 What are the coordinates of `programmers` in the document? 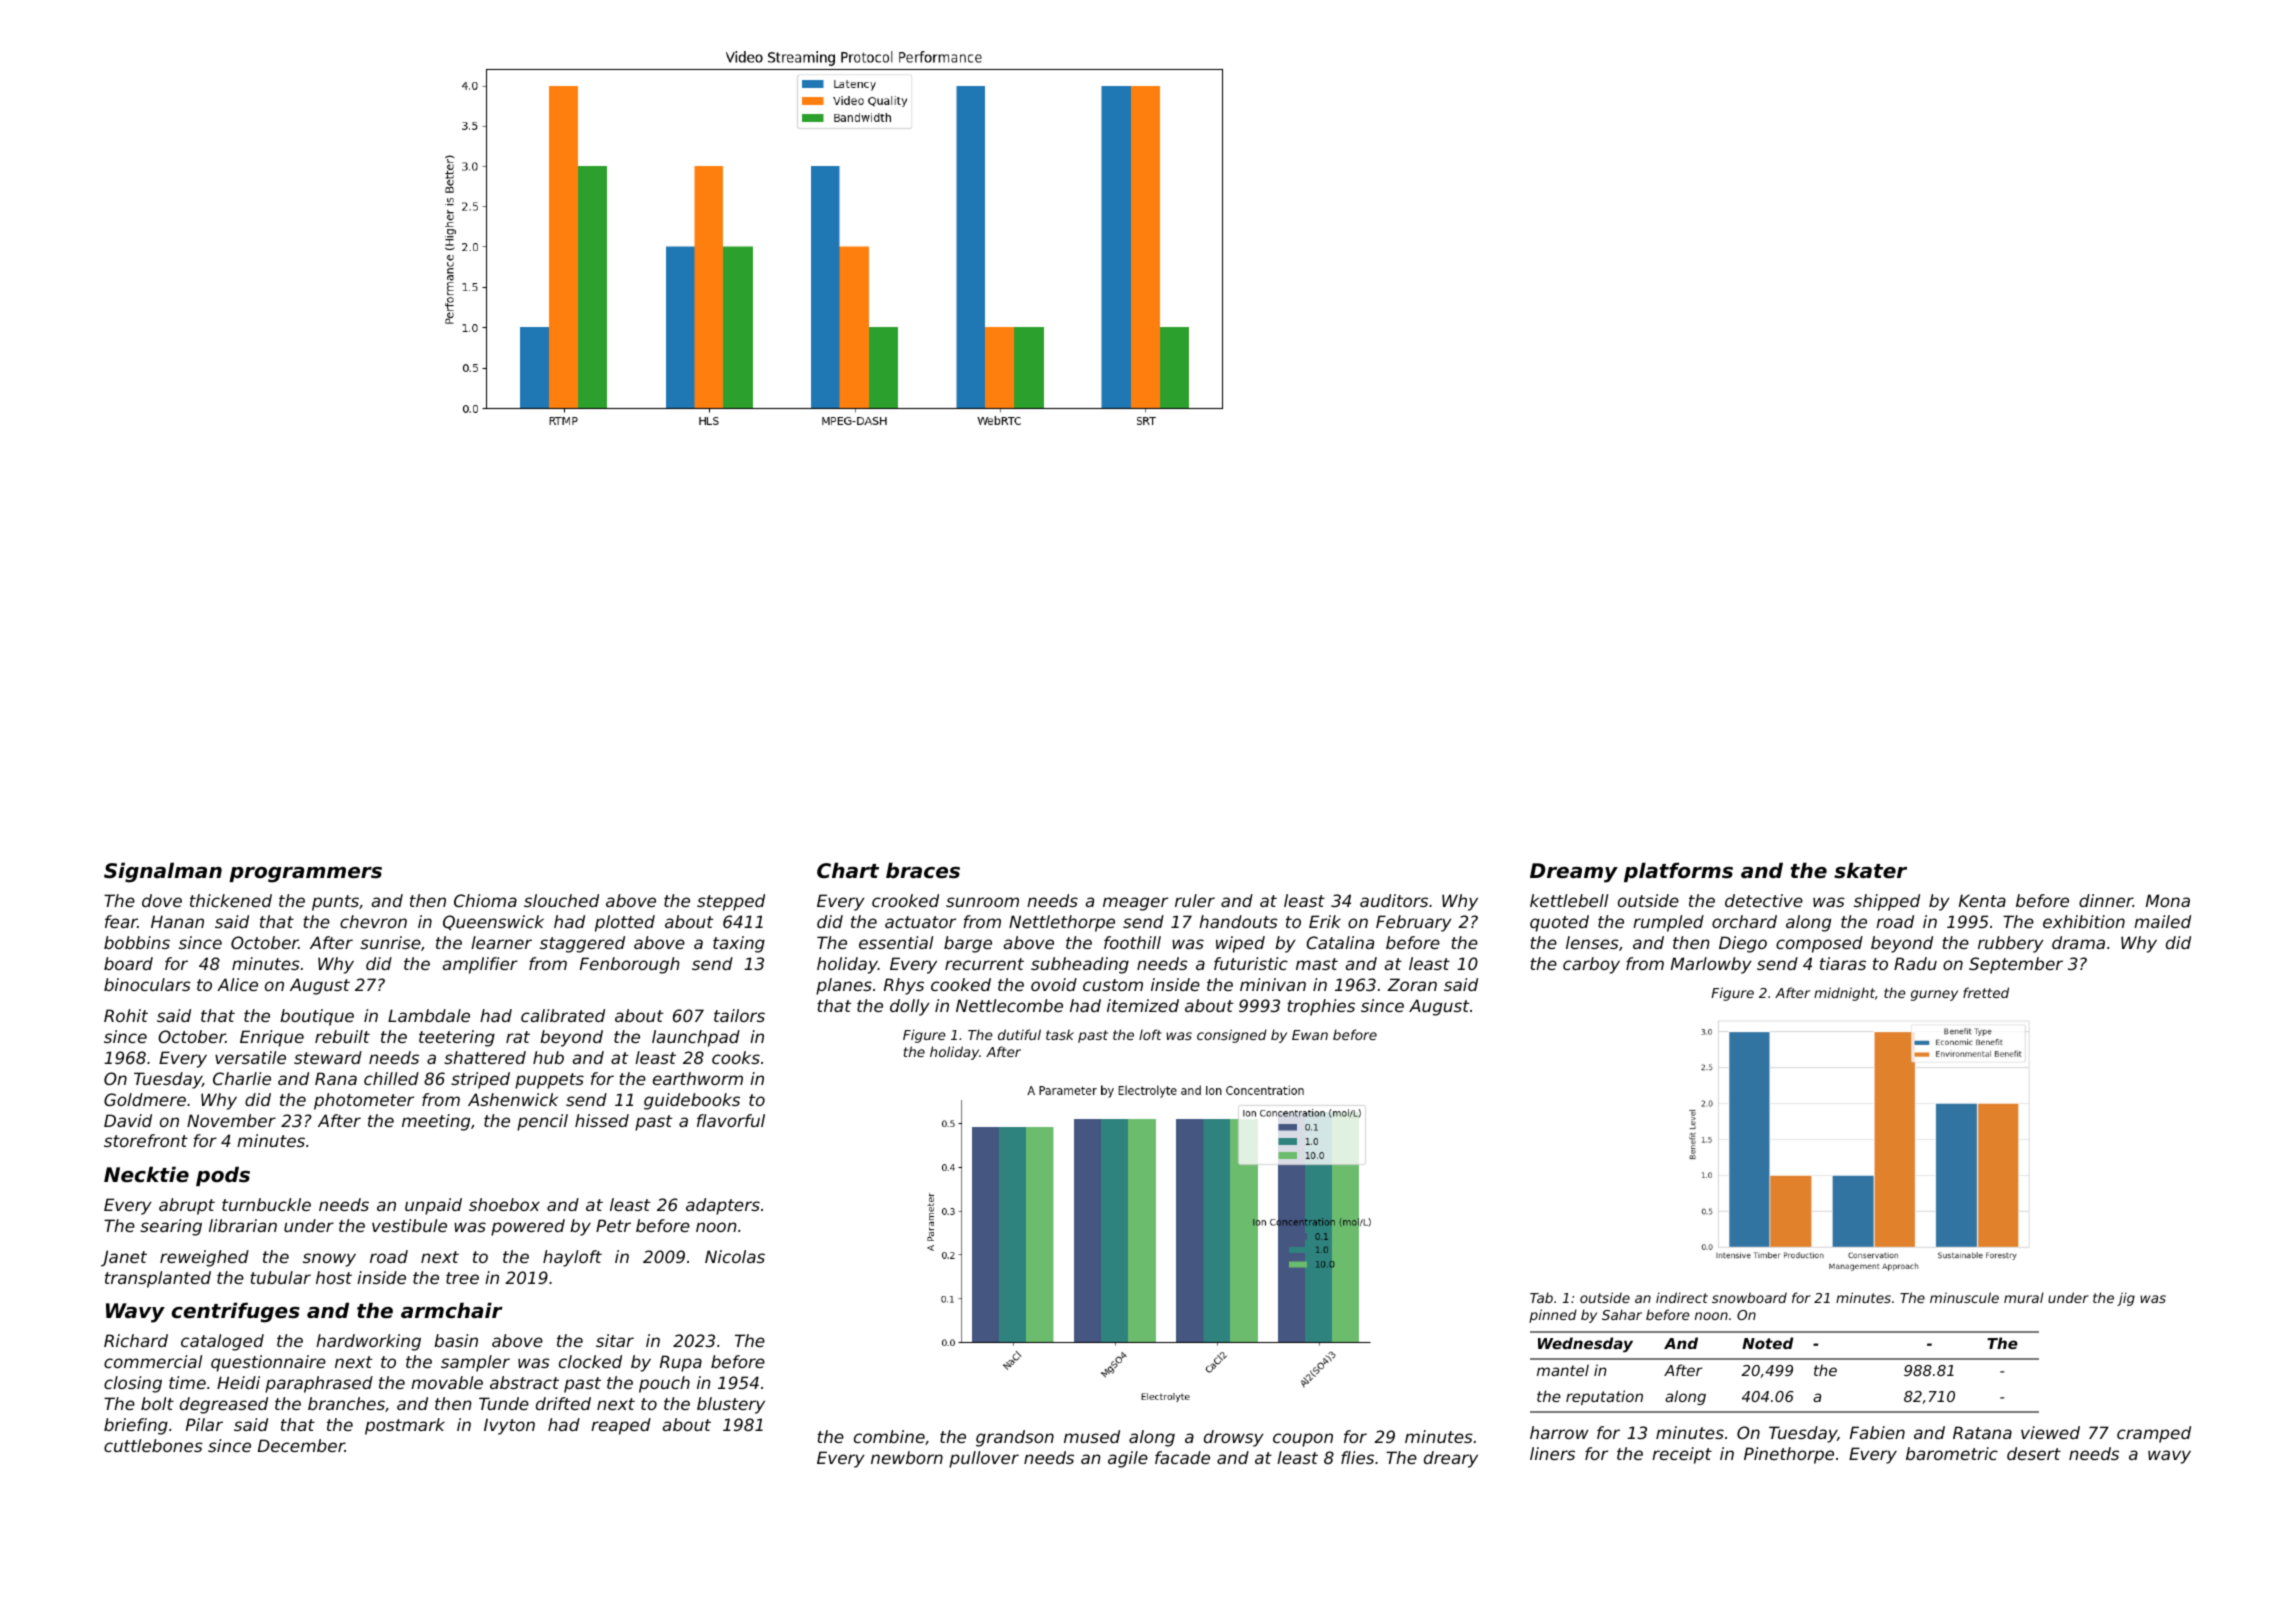 It's located at (305, 875).
